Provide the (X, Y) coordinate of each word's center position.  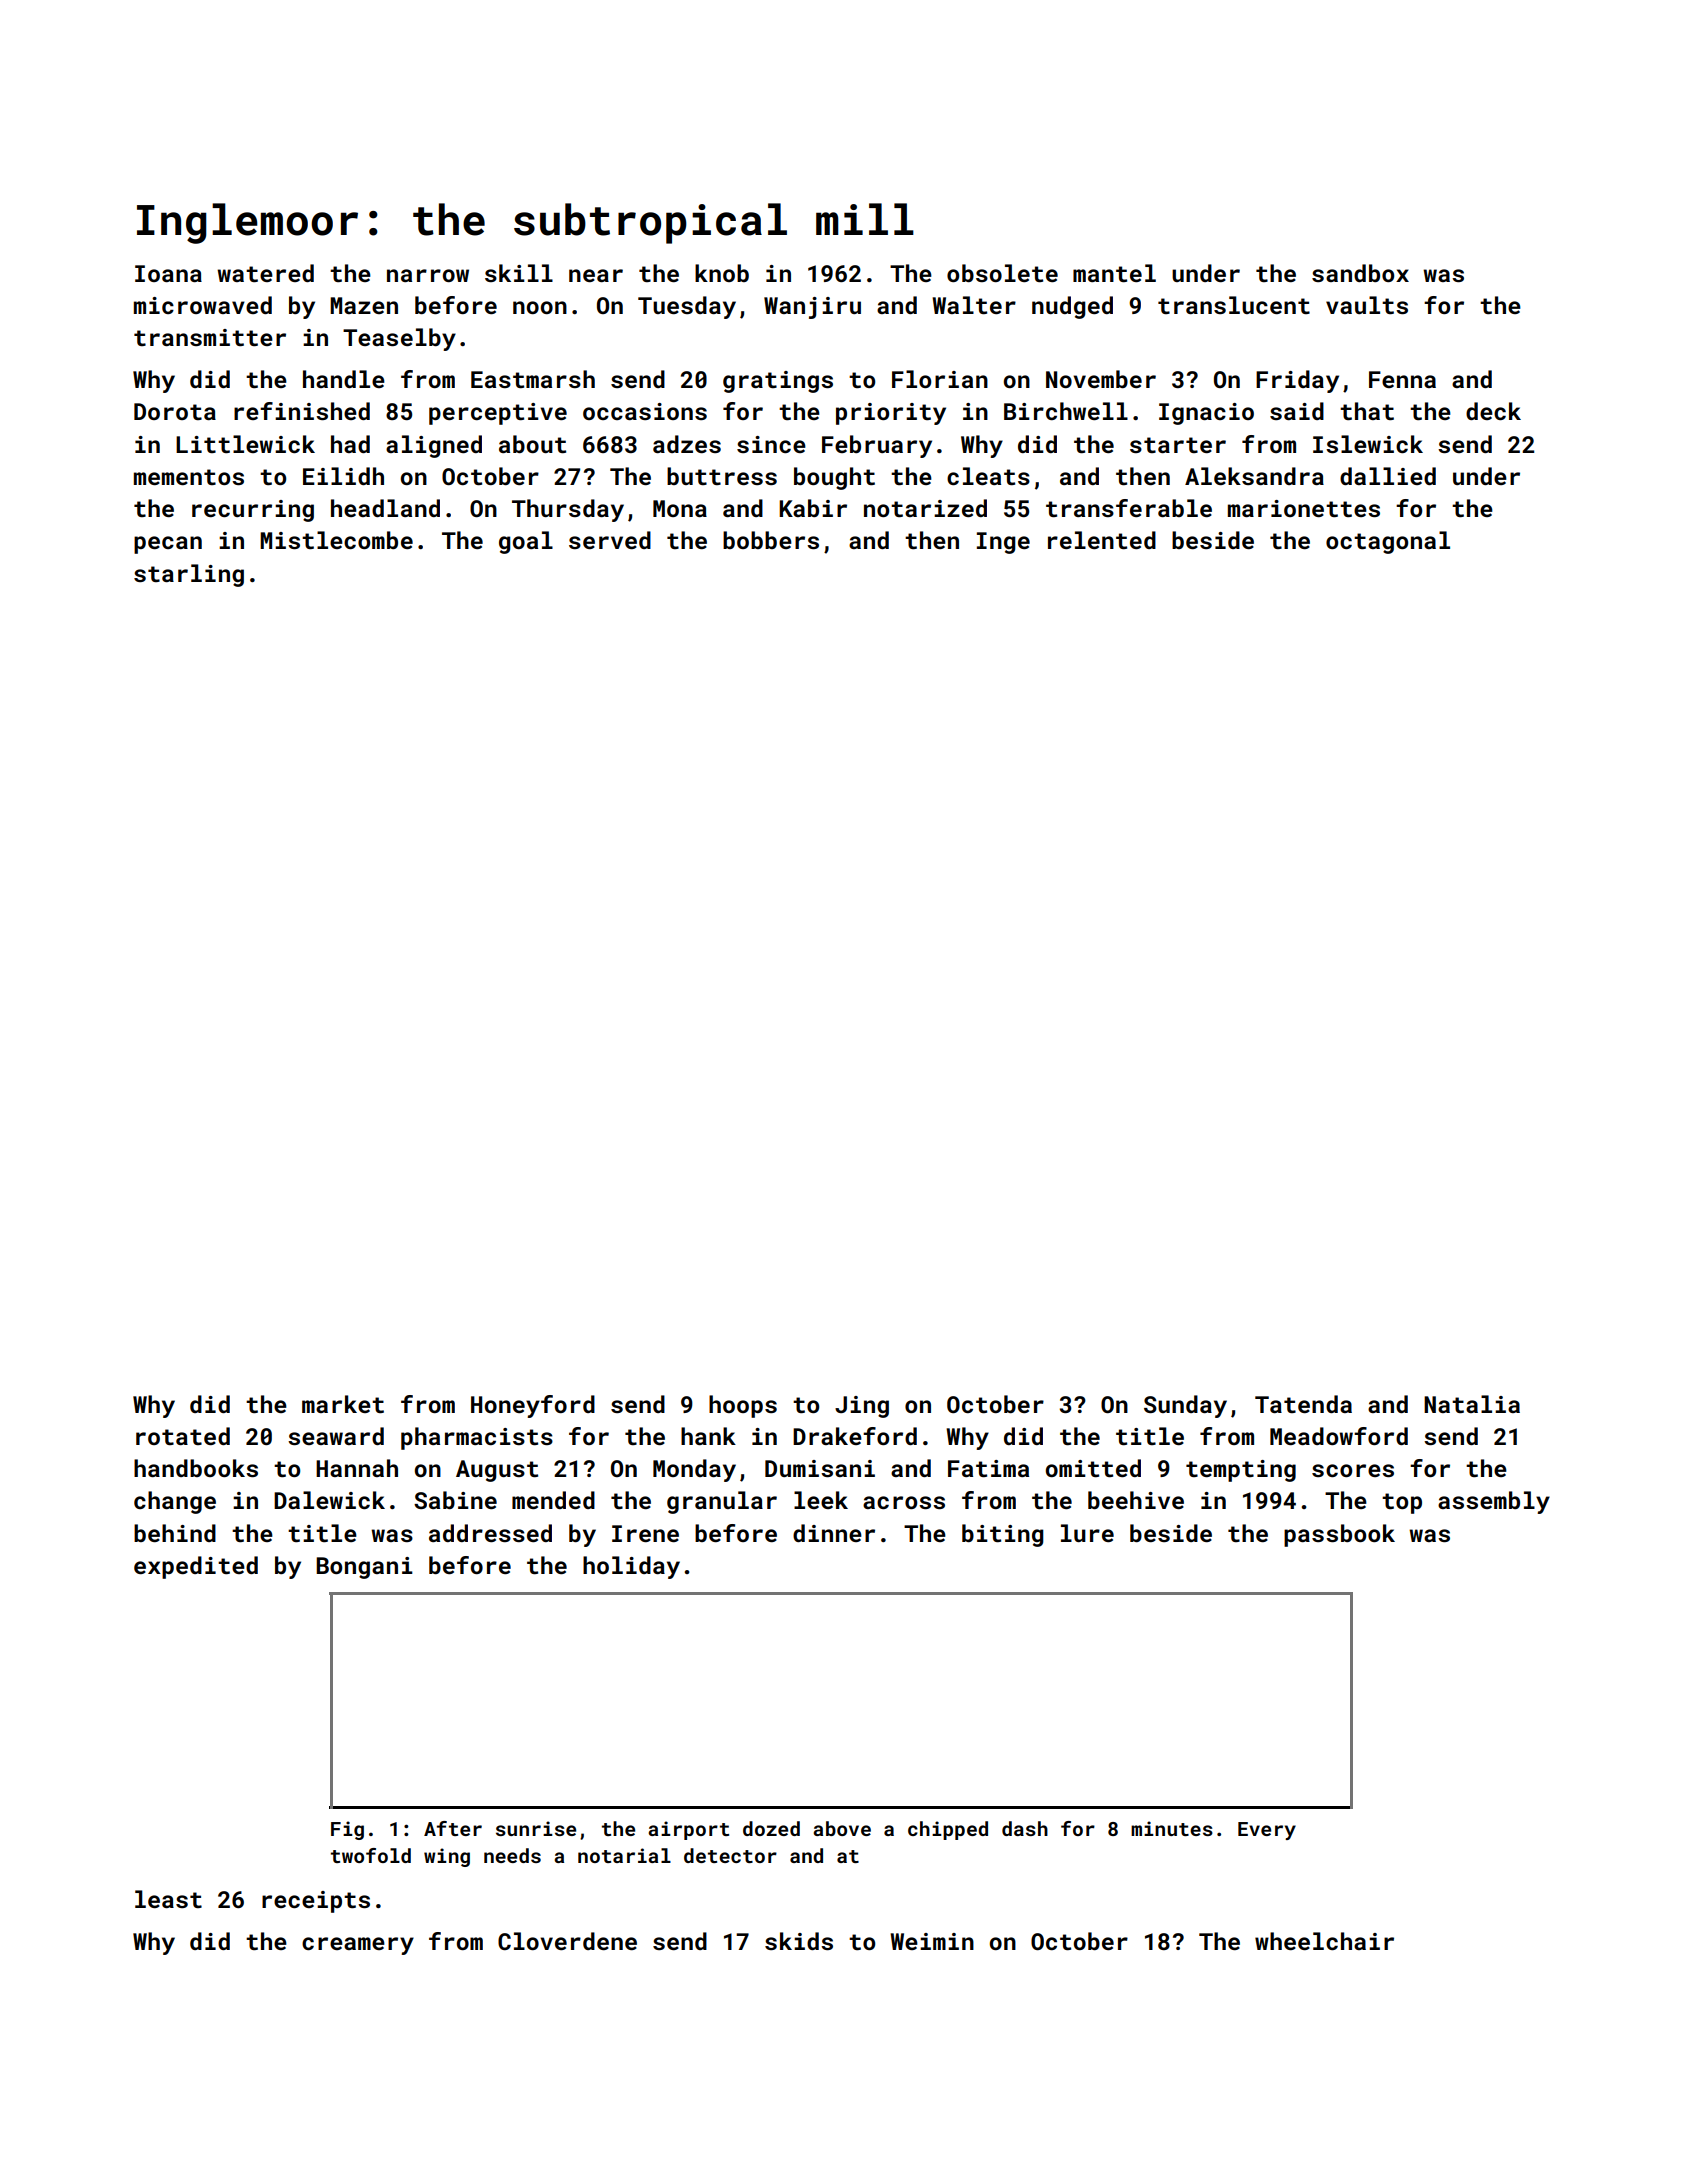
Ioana (168, 273)
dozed (771, 1828)
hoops (743, 1406)
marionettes (1304, 508)
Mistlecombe (336, 540)
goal (526, 542)
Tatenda (1303, 1404)
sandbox (1360, 273)
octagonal (1388, 542)
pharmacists (477, 1438)
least (168, 1899)
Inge (1003, 543)
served (610, 540)
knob (722, 273)
